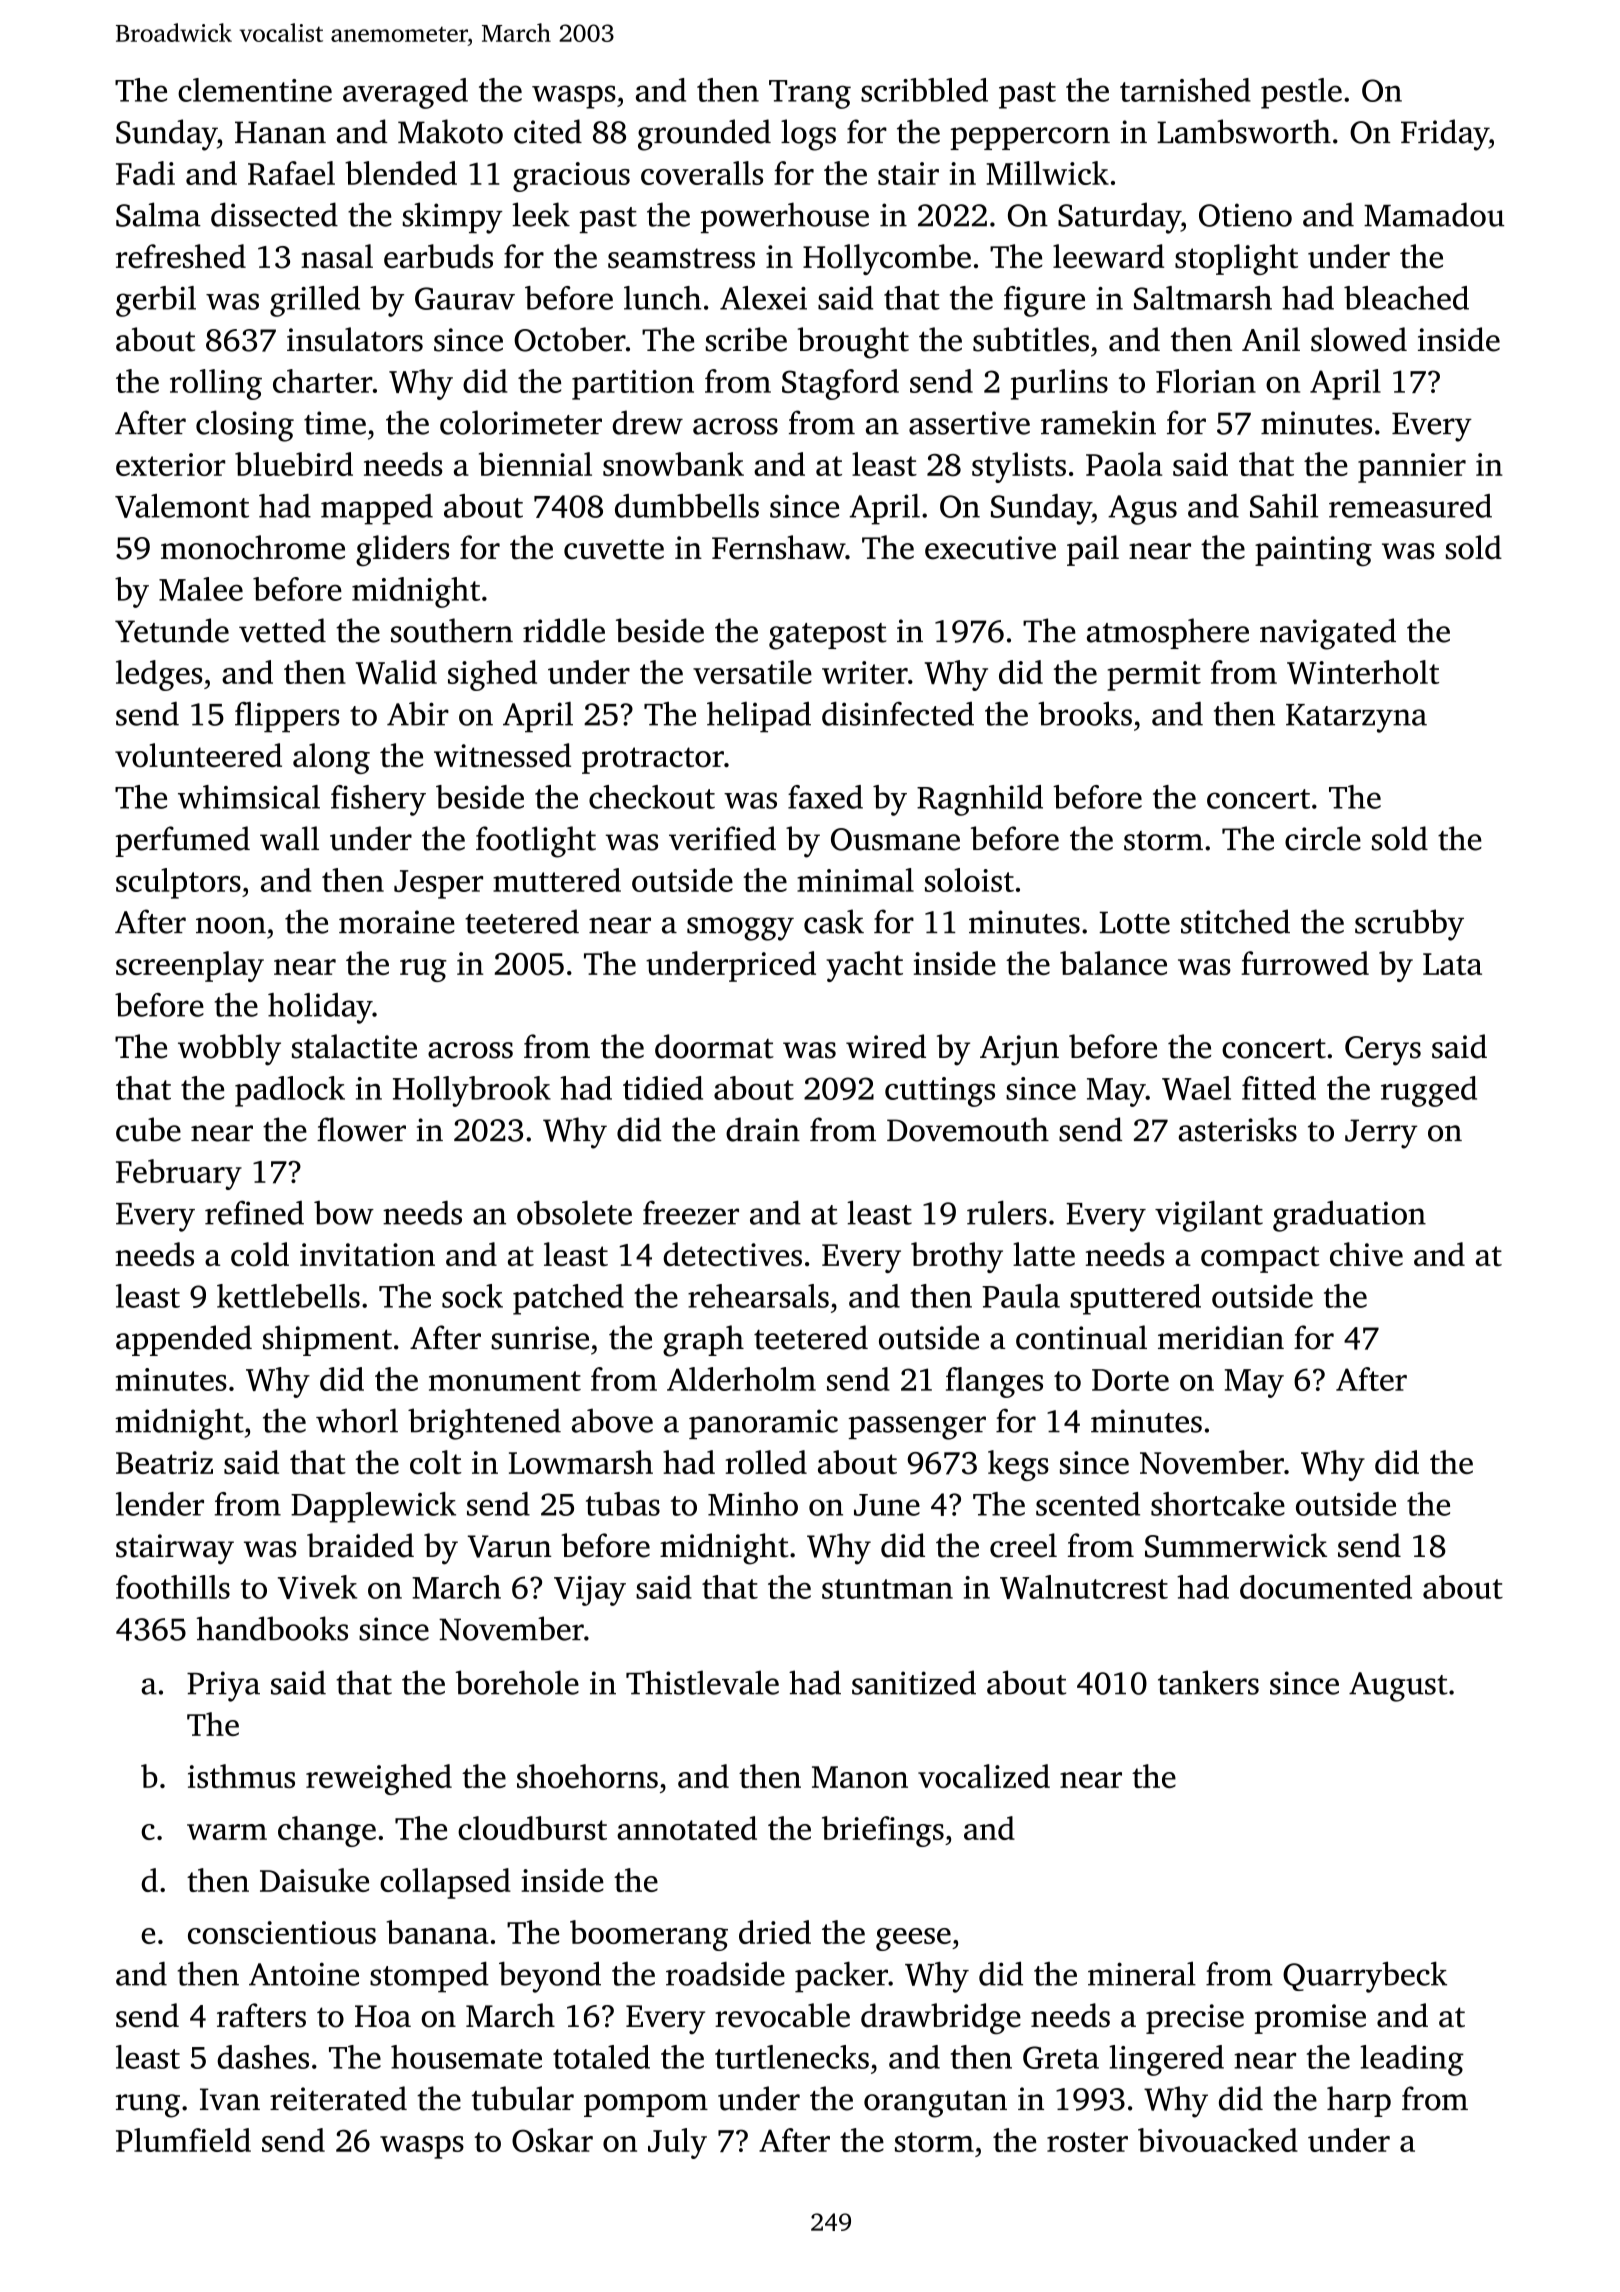 This image has height=2292, width=1620. Describe the element at coordinates (1398, 1687) in the image. I see `August` at that location.
